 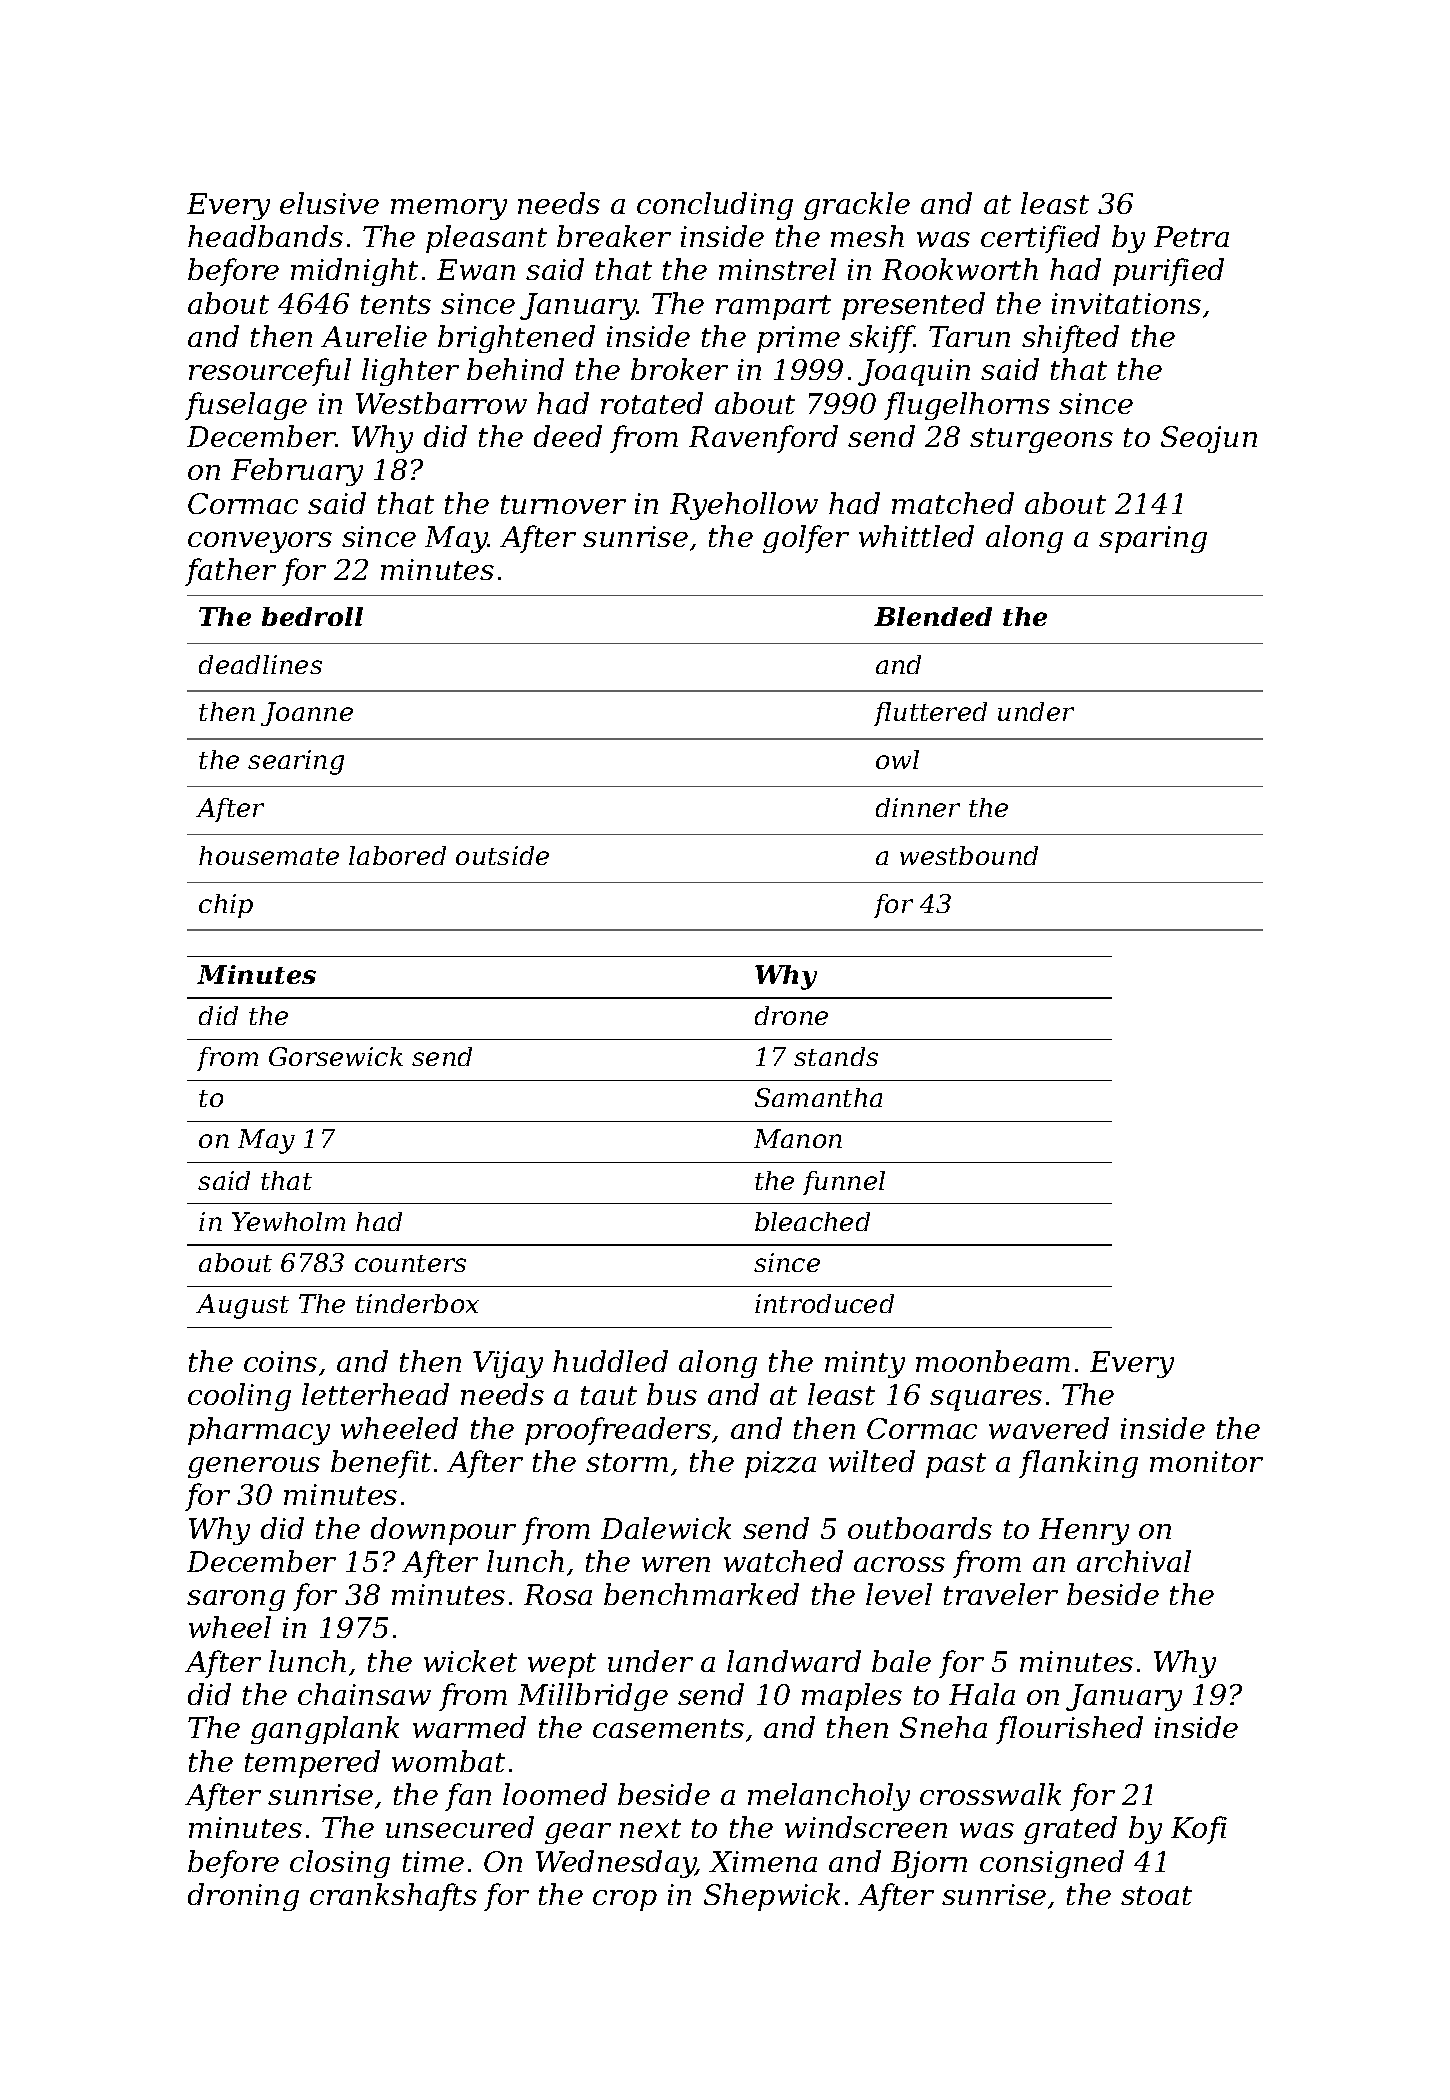 I want to click on headbands, so click(x=265, y=236).
